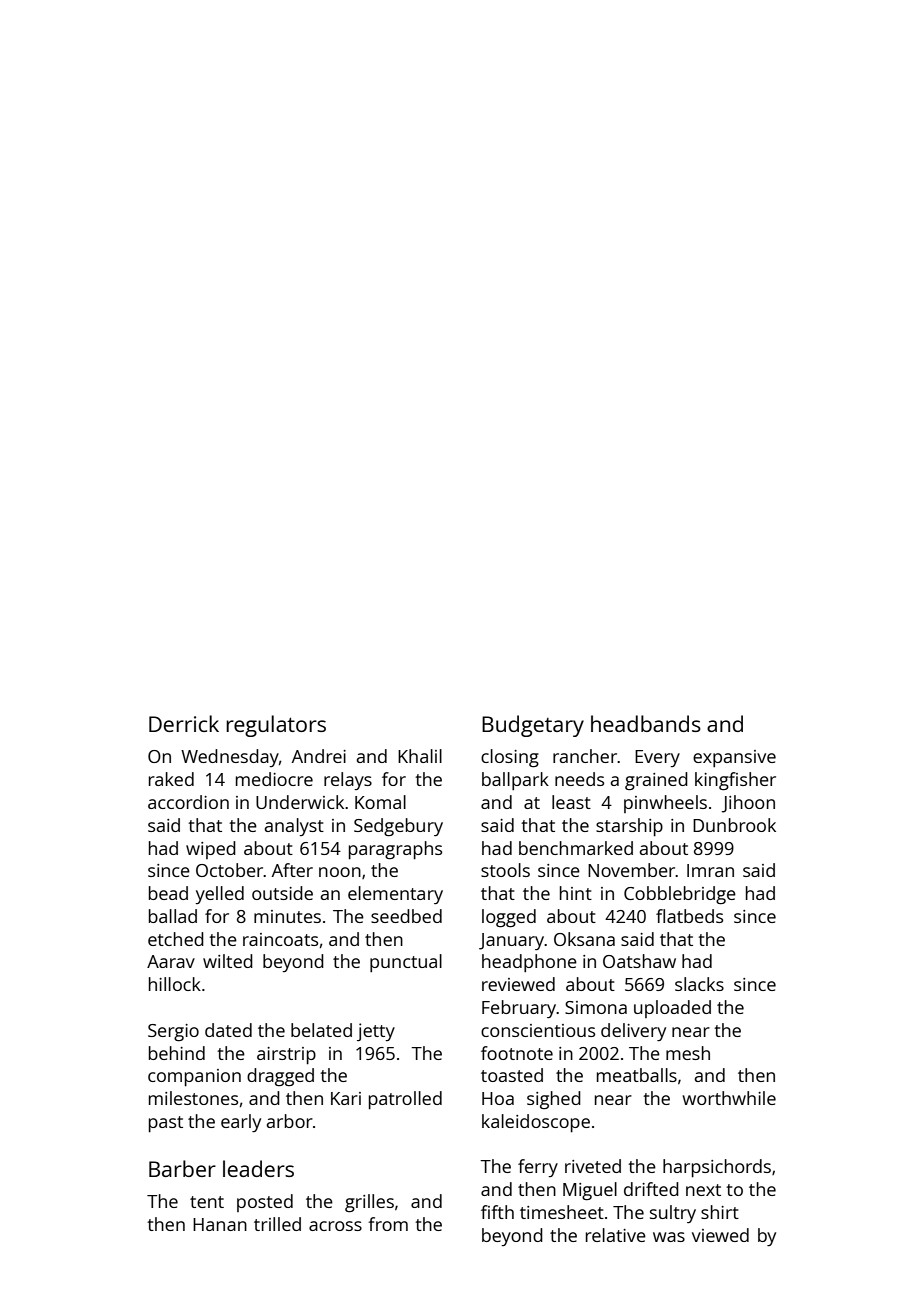 Image resolution: width=924 pixels, height=1314 pixels. Describe the element at coordinates (512, 941) in the screenshot. I see `January` at that location.
